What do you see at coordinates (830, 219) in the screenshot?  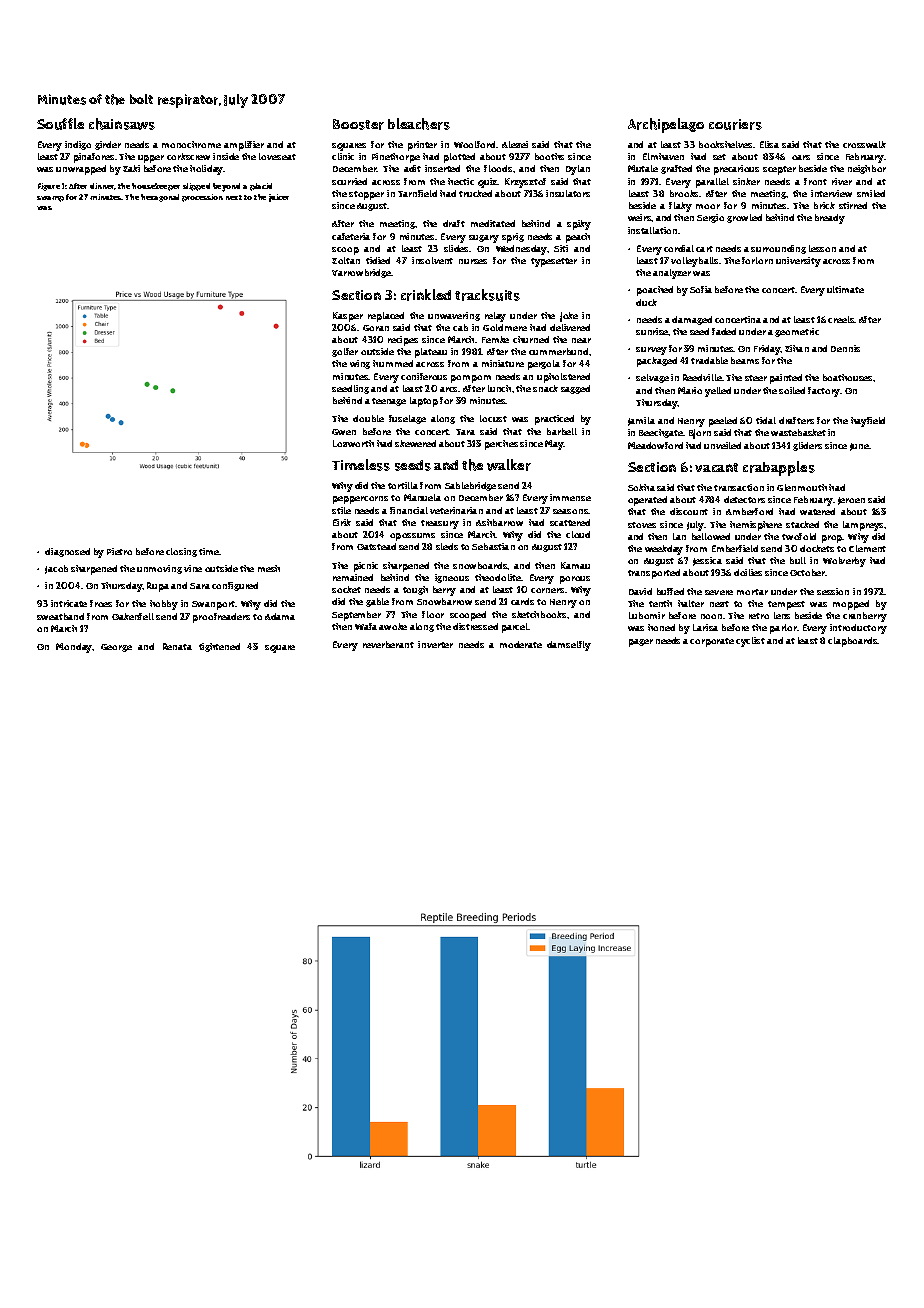 I see `bready` at bounding box center [830, 219].
